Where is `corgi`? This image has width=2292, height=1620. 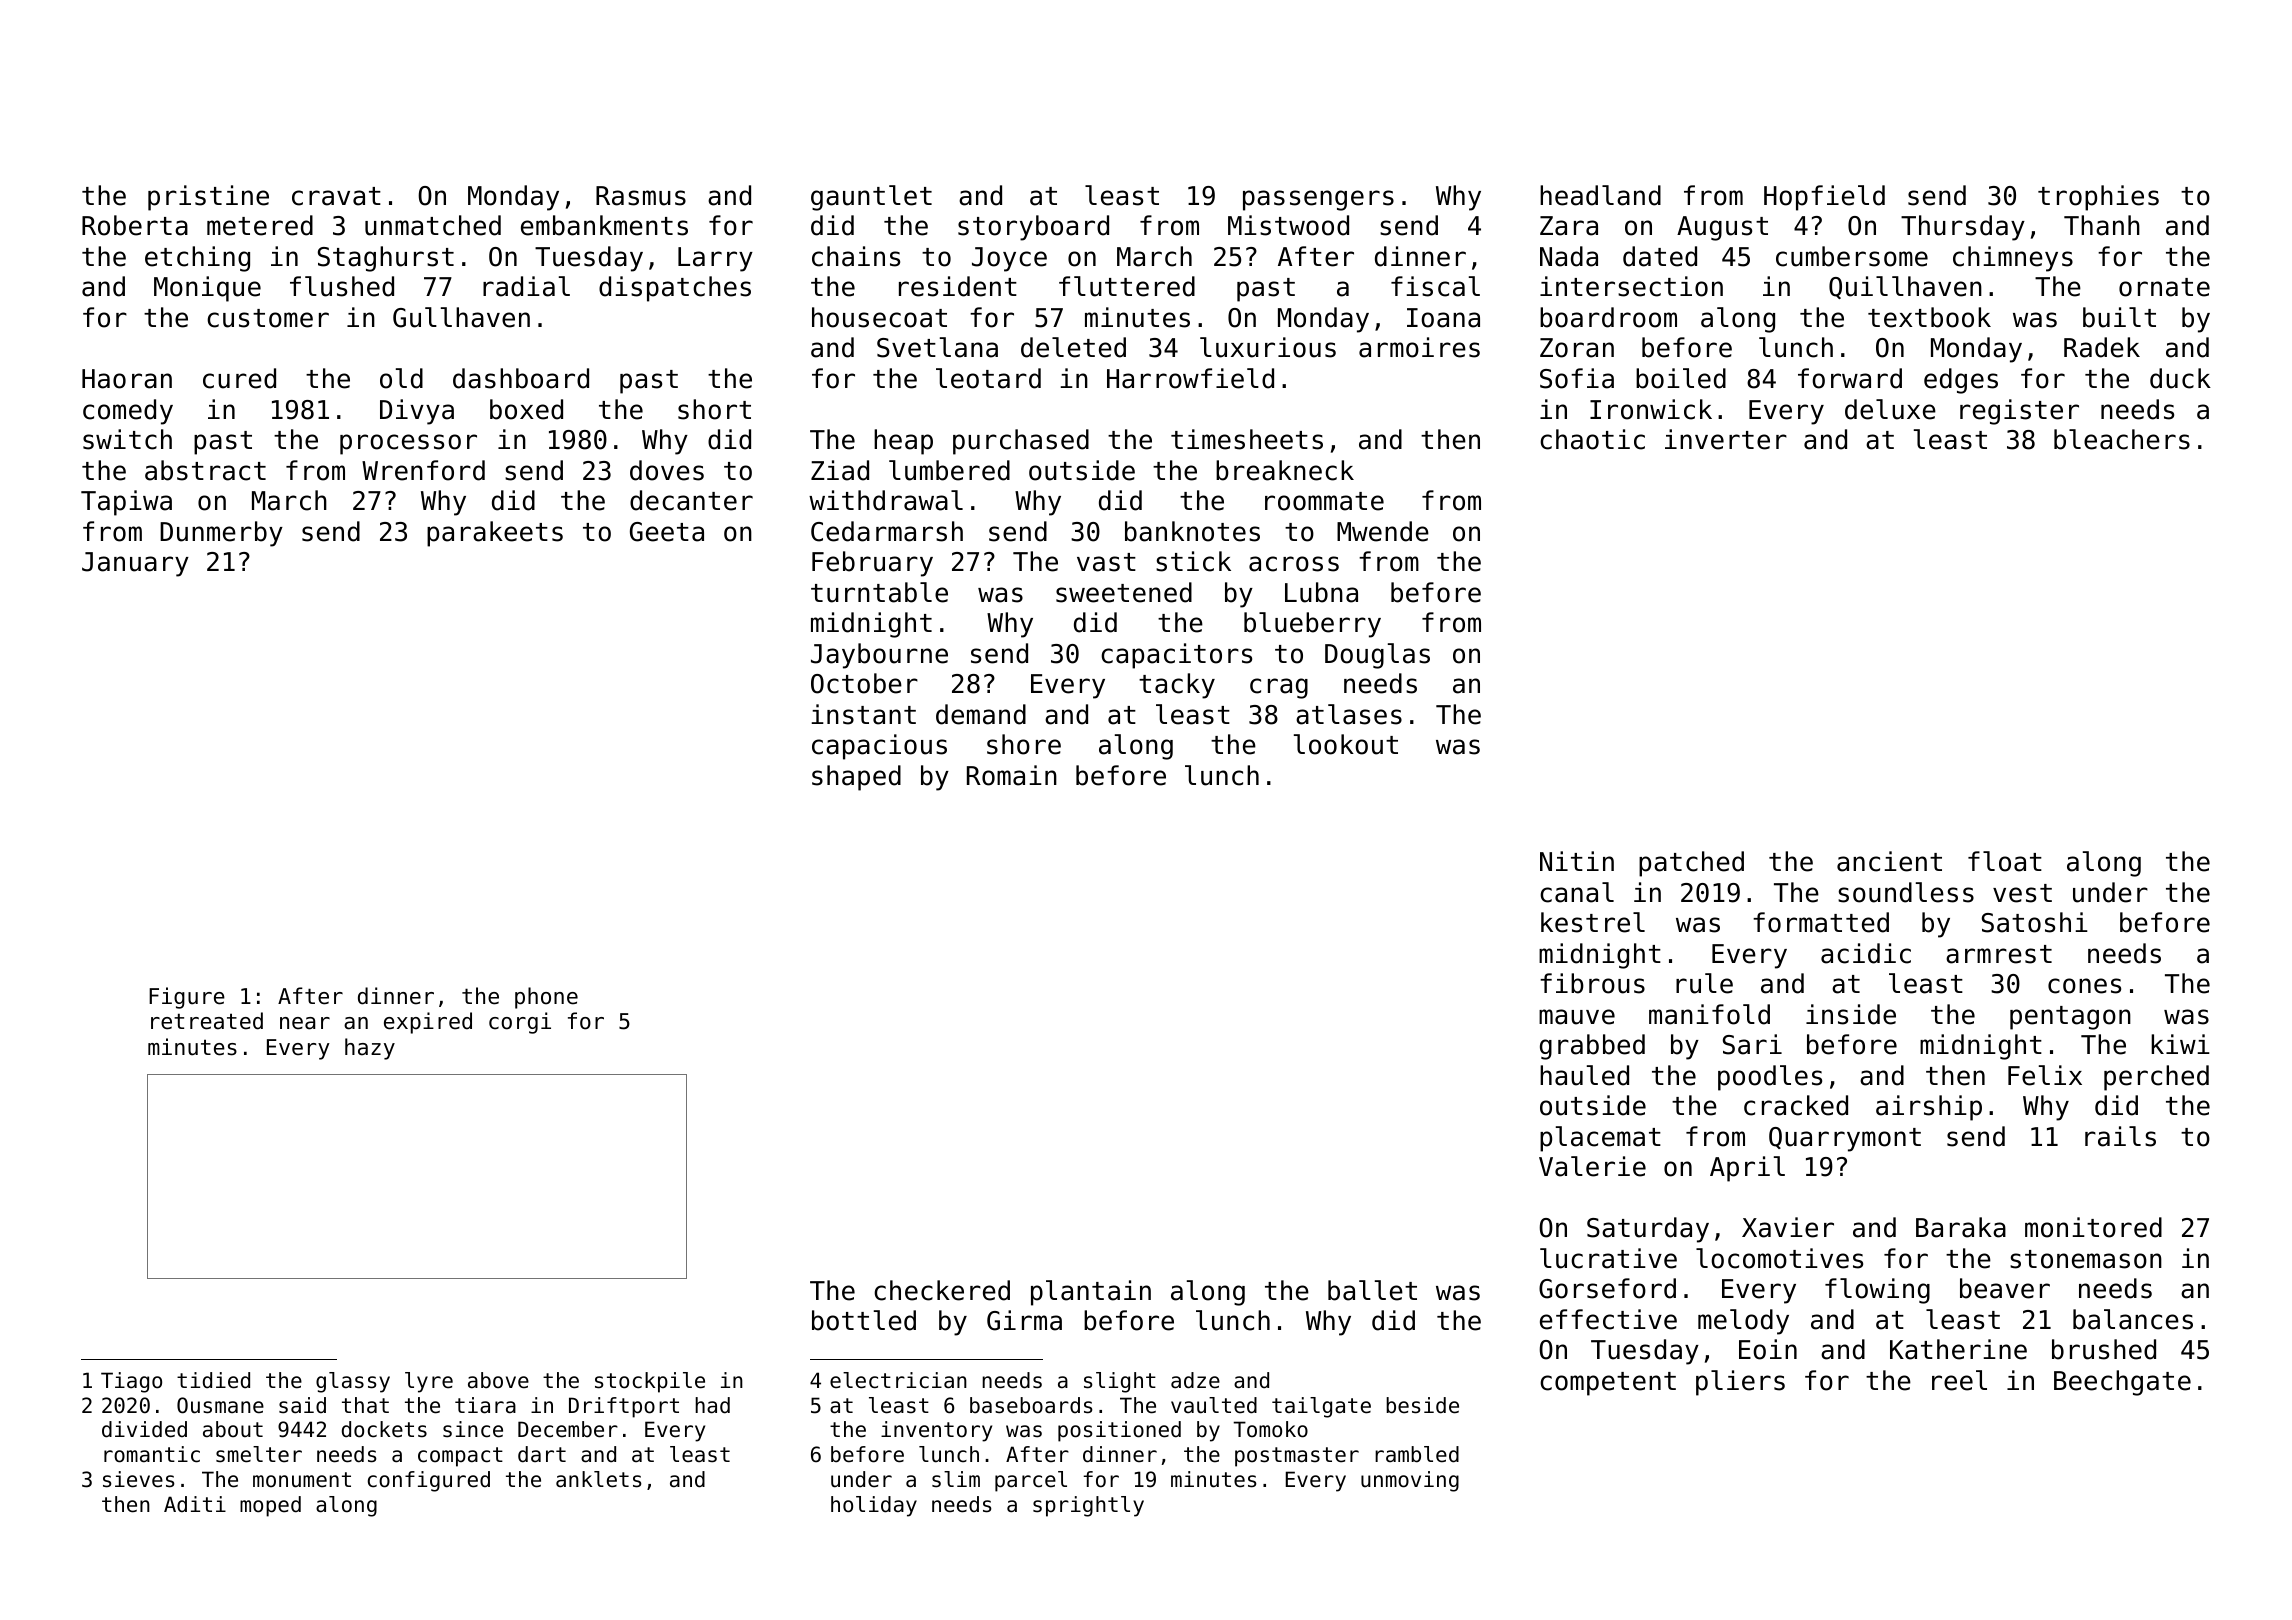 corgi is located at coordinates (520, 1023).
